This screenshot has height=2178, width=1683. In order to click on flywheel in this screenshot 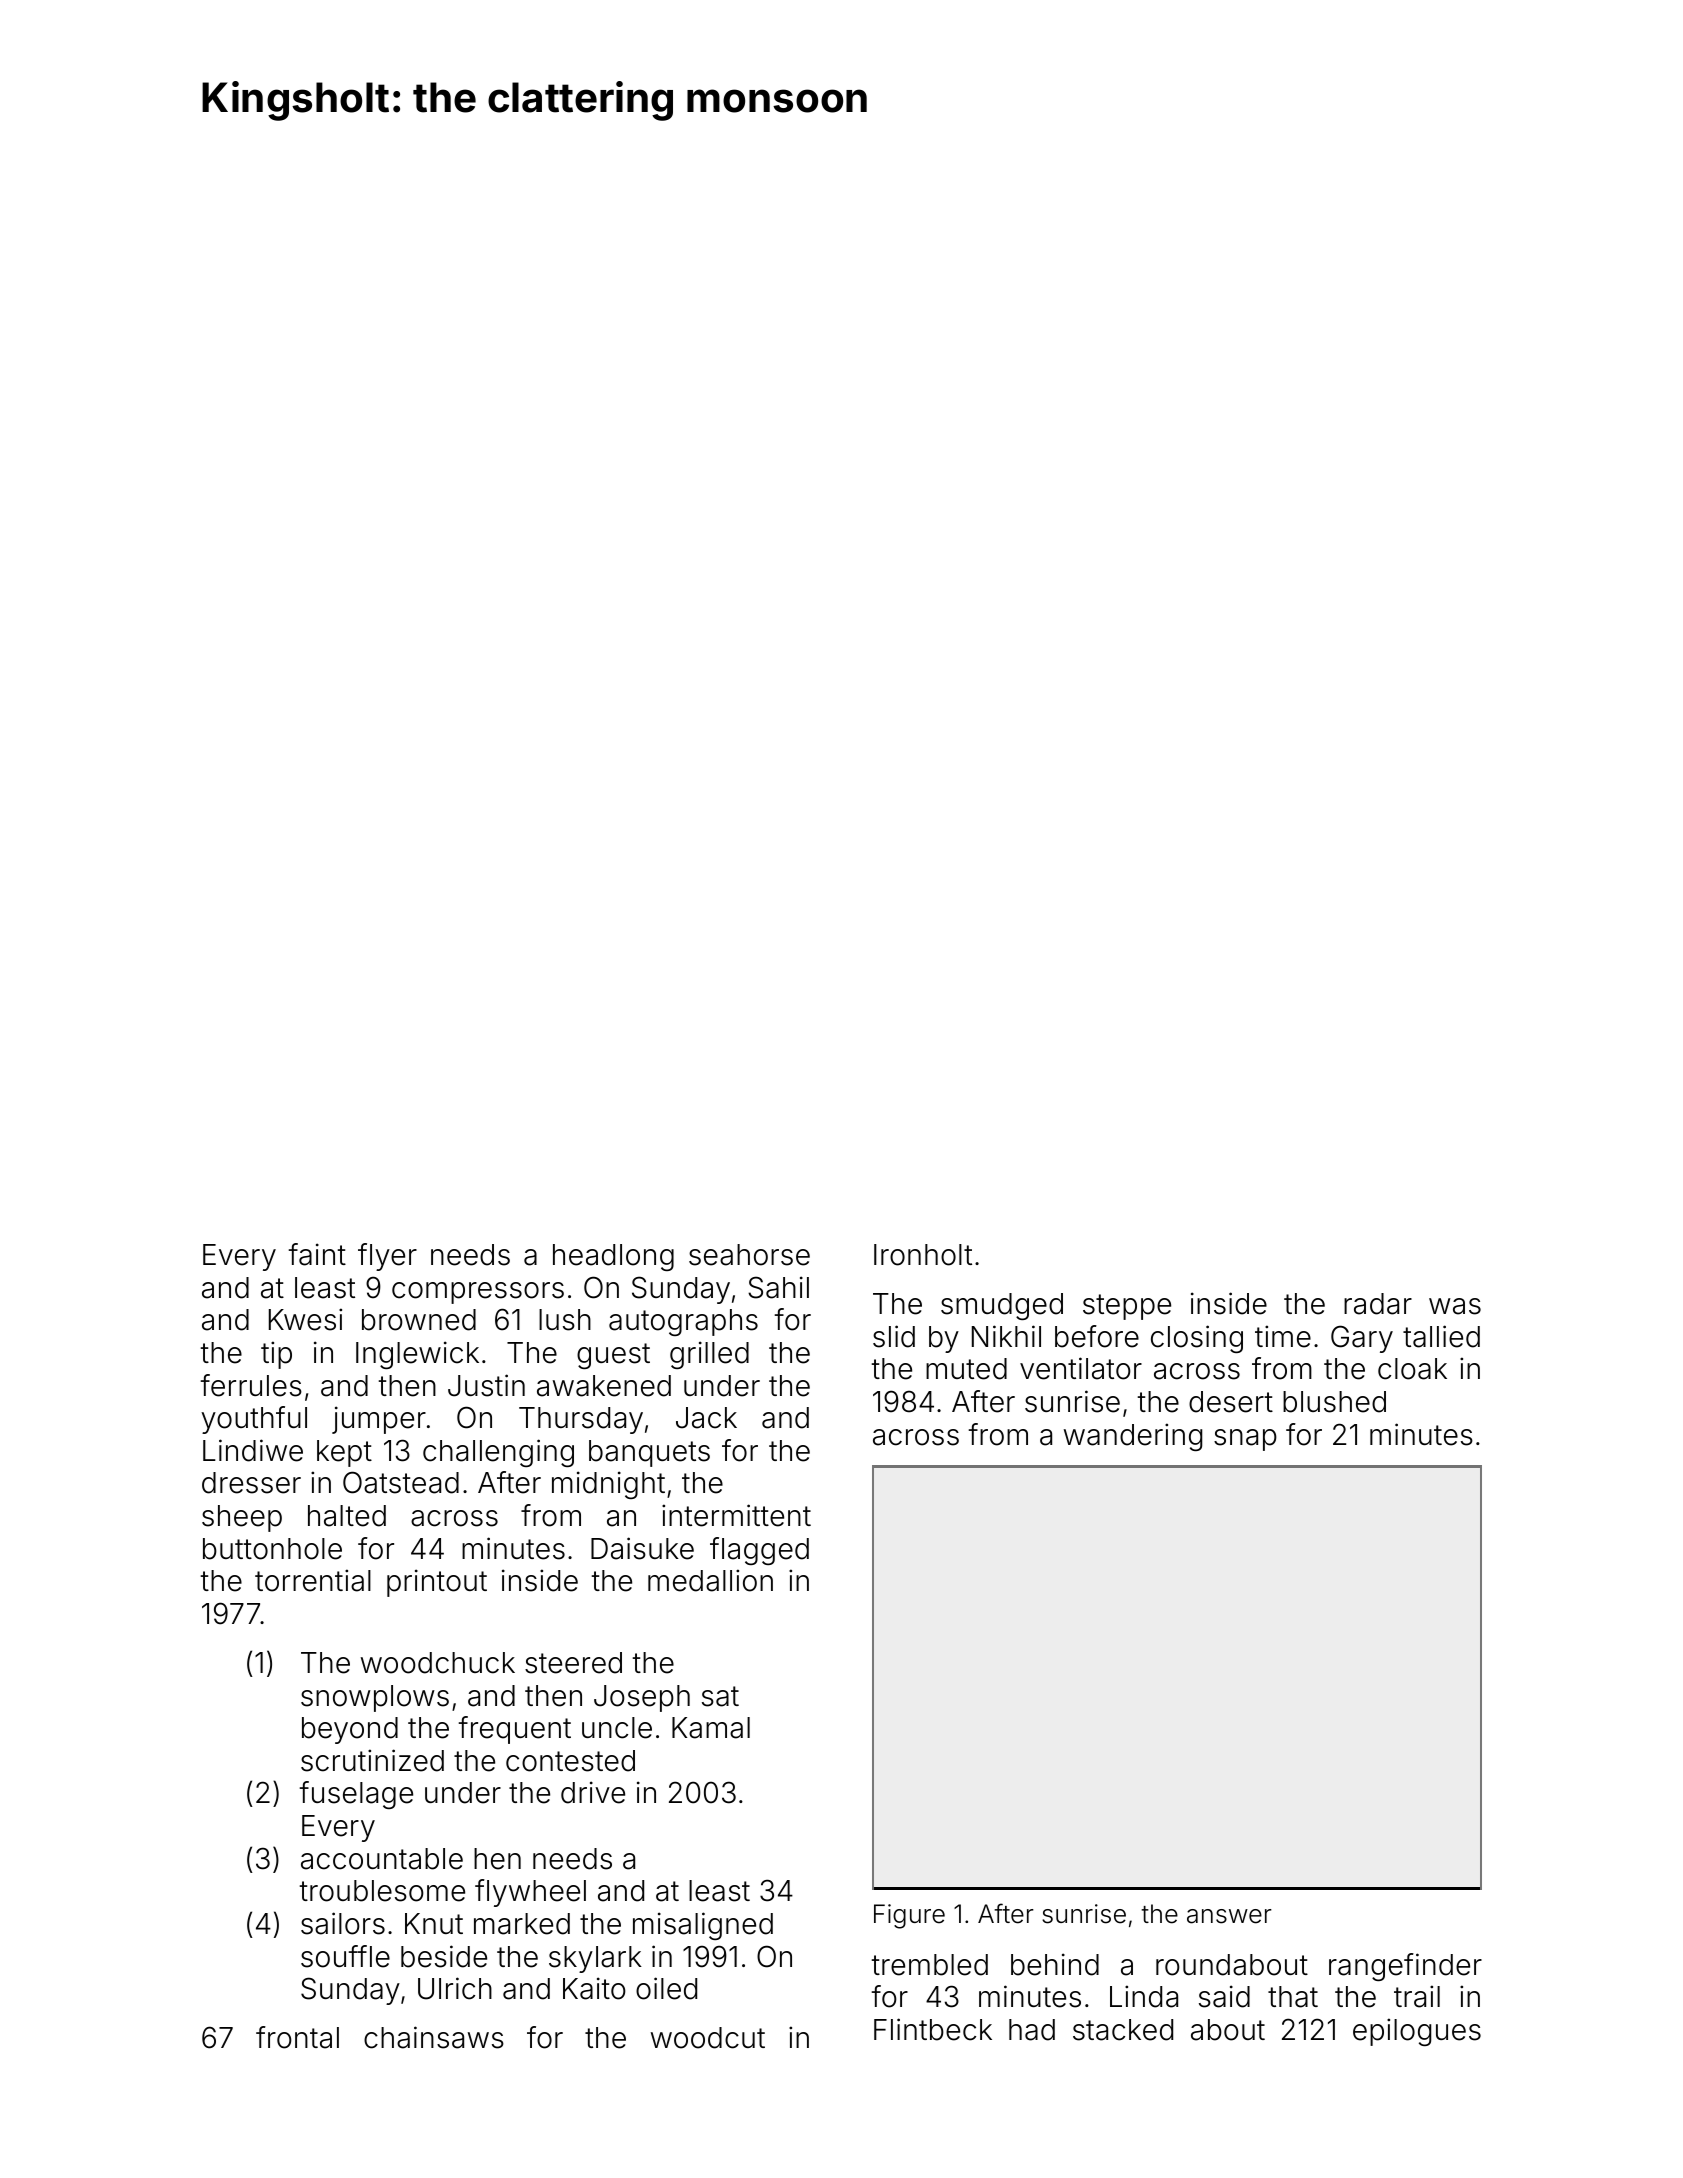, I will do `click(530, 1893)`.
